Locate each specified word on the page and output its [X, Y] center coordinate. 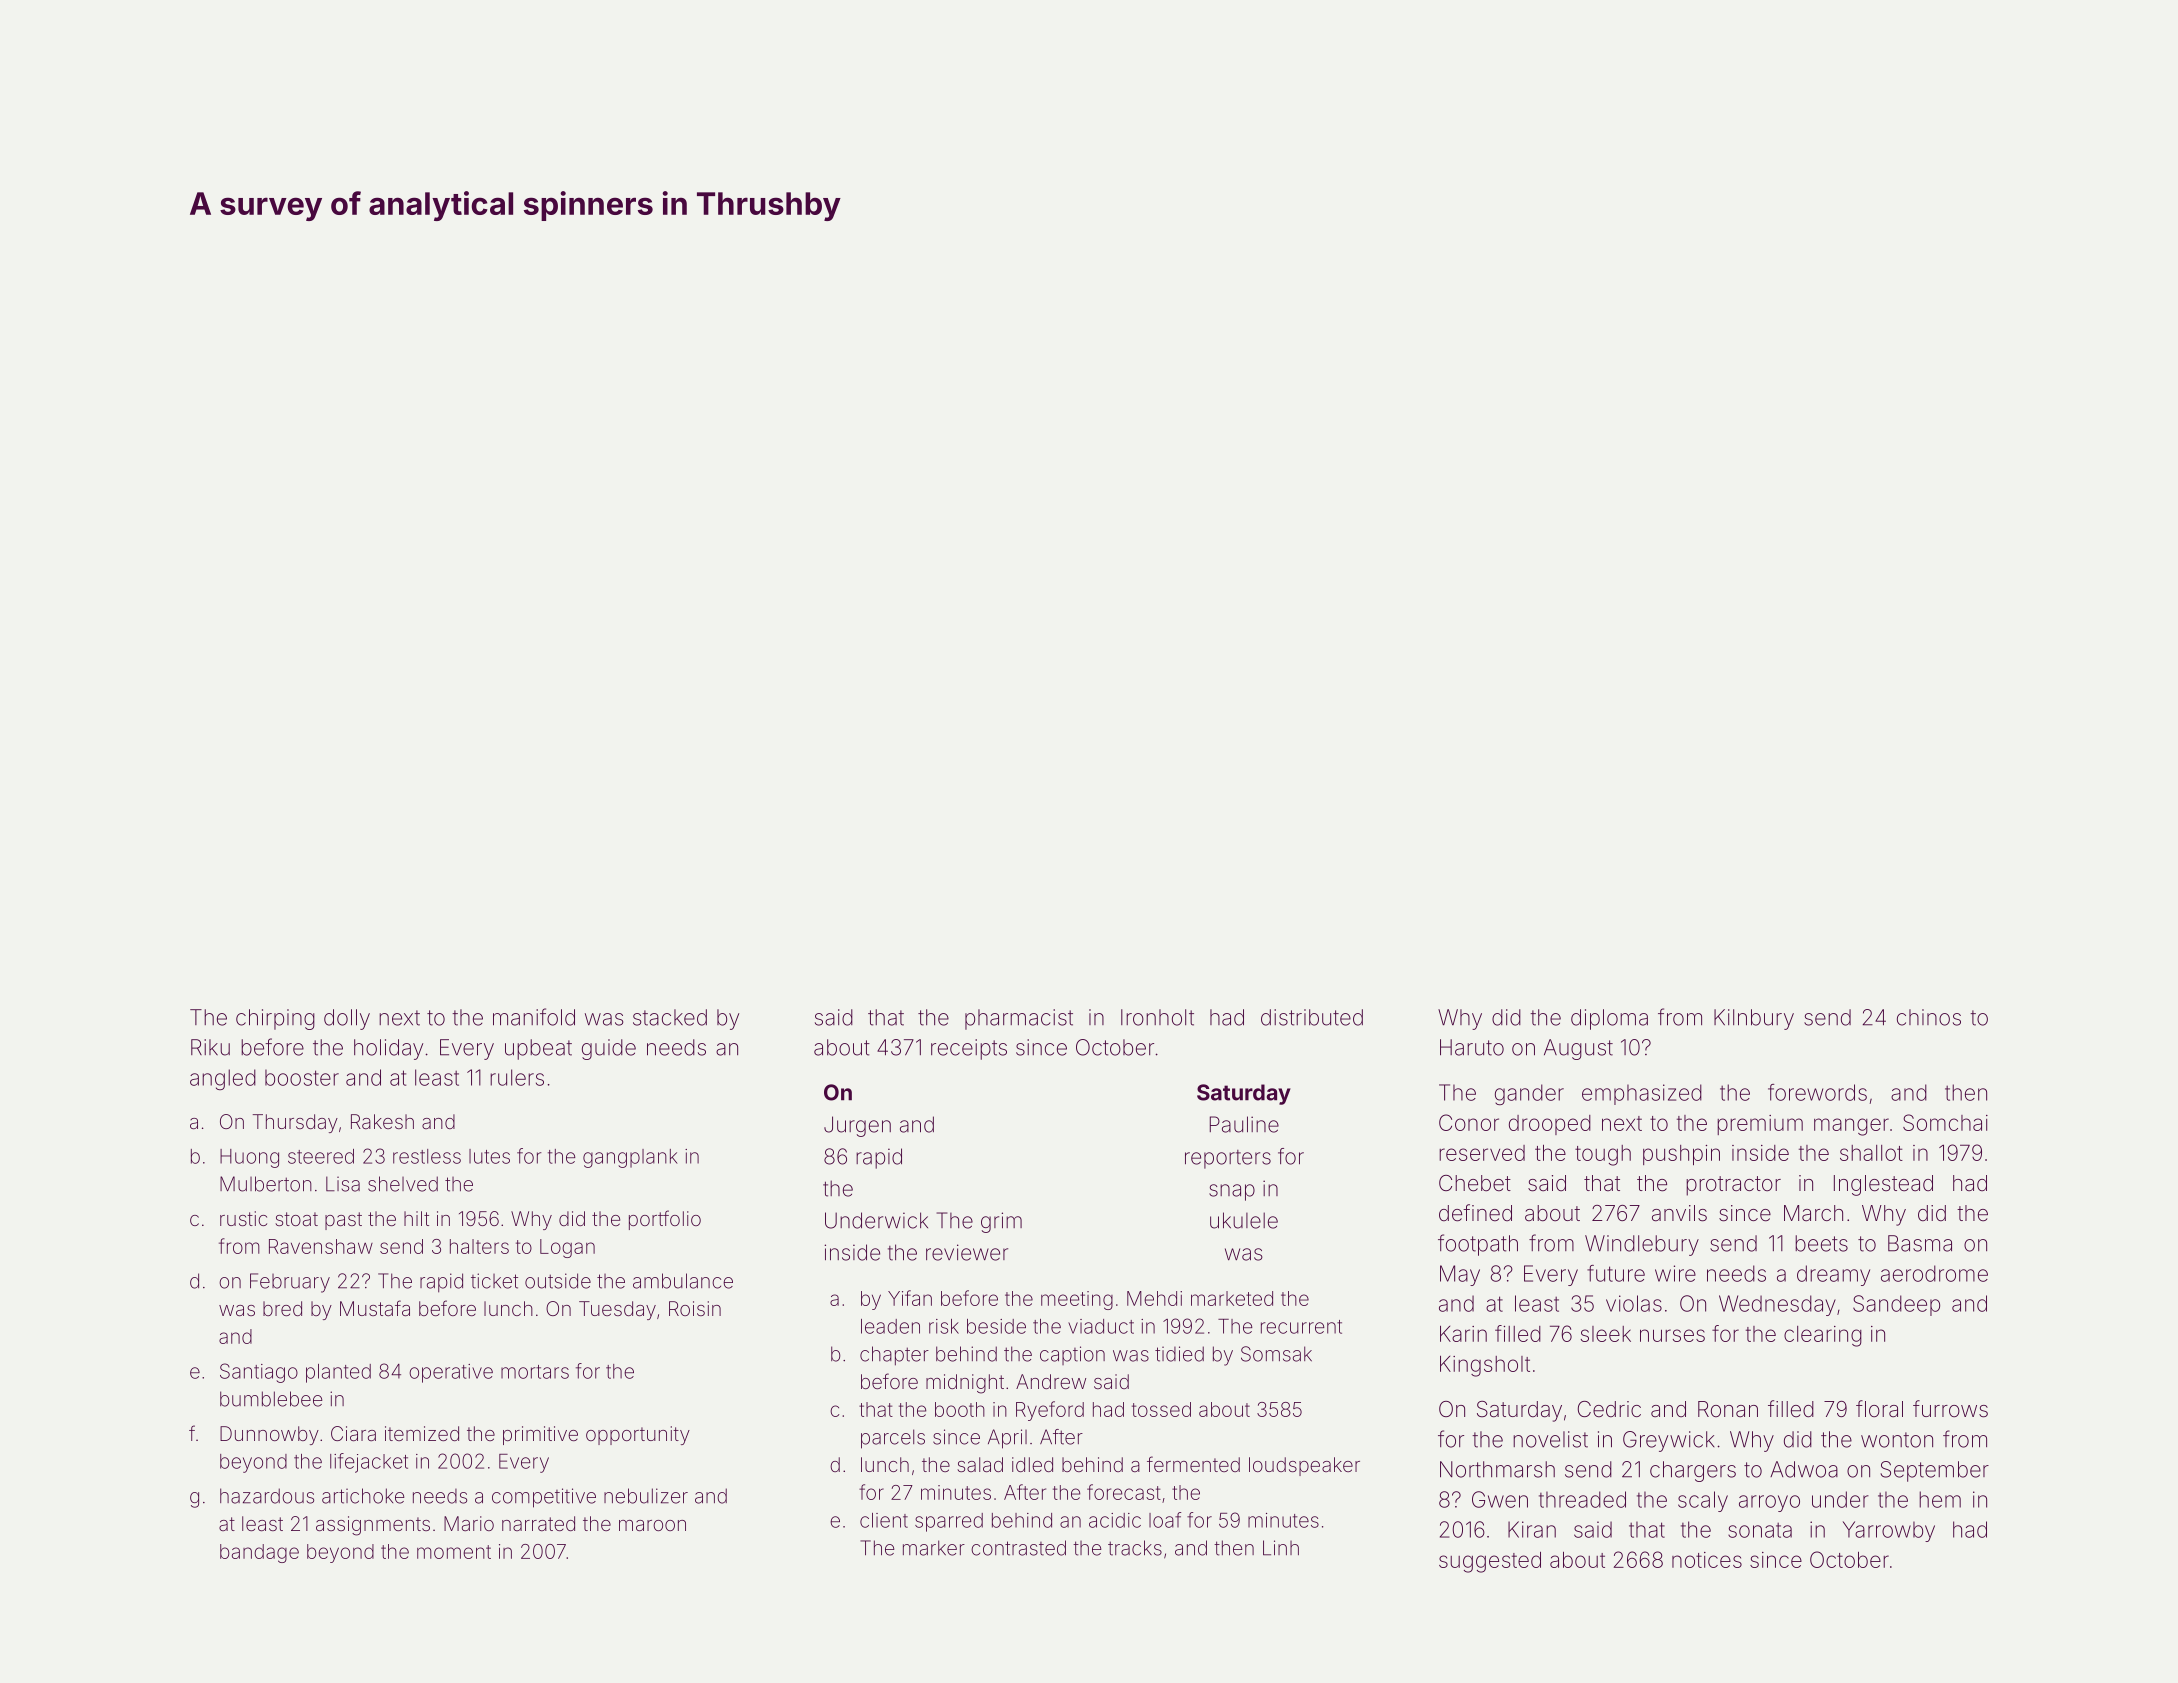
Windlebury [1642, 1245]
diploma [1609, 1019]
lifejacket [369, 1463]
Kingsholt [1485, 1366]
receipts [969, 1049]
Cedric [1609, 1409]
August [1578, 1049]
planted [338, 1373]
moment [454, 1552]
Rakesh [382, 1121]
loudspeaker [1304, 1466]
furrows [1950, 1409]
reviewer [967, 1252]
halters [479, 1246]
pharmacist [1019, 1019]
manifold [534, 1017]
